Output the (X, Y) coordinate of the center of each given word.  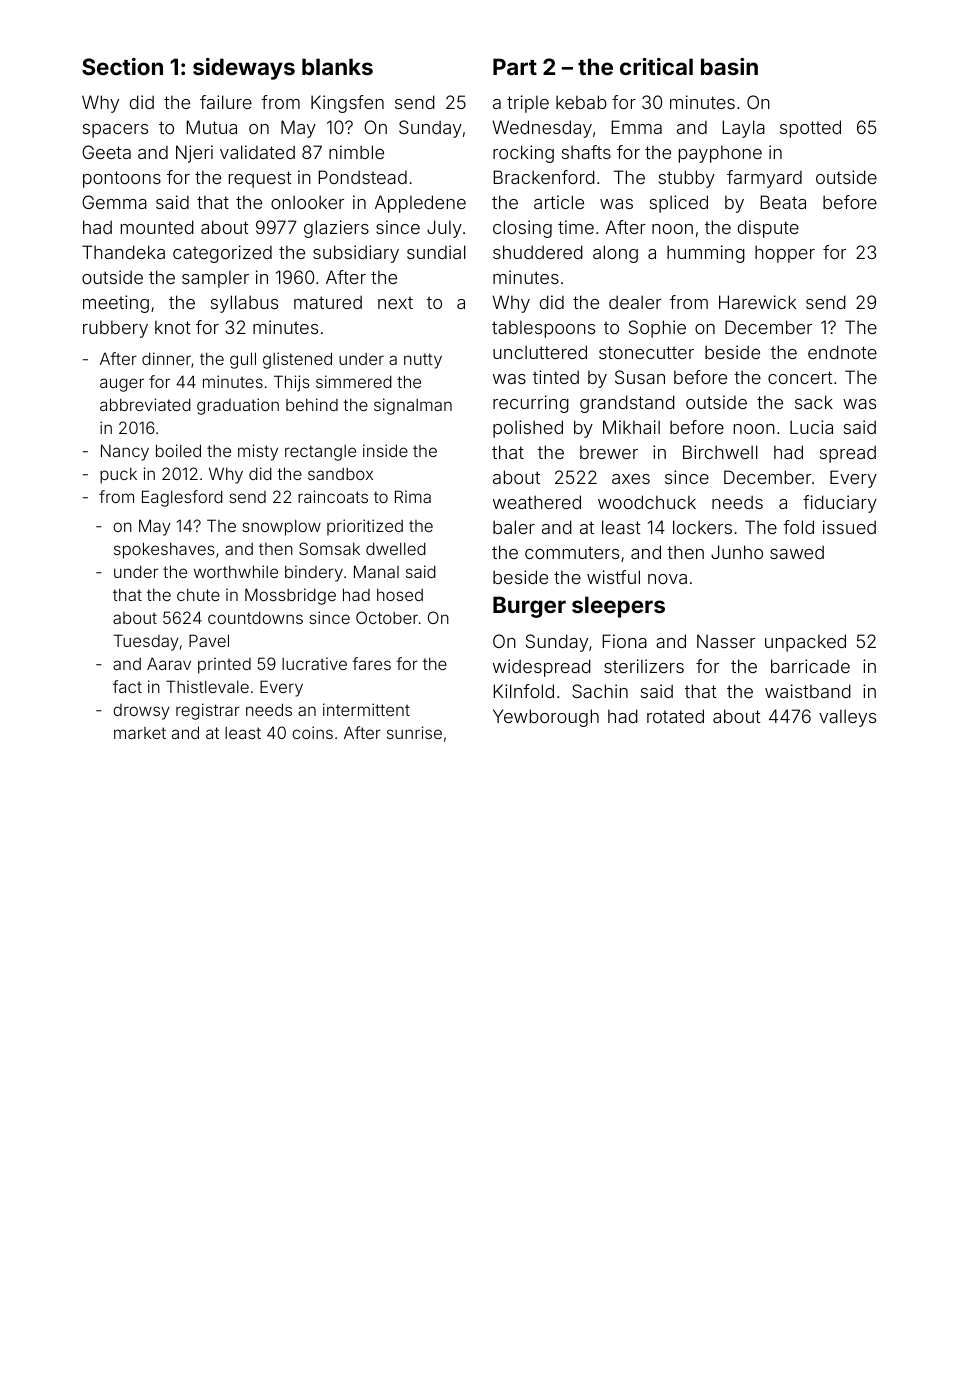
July (444, 229)
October (387, 617)
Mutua (212, 127)
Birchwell (720, 452)
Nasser (726, 641)
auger (122, 385)
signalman (413, 406)
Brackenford (544, 177)
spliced (679, 204)
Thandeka (123, 252)
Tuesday (146, 642)
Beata (783, 202)
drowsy (141, 712)
